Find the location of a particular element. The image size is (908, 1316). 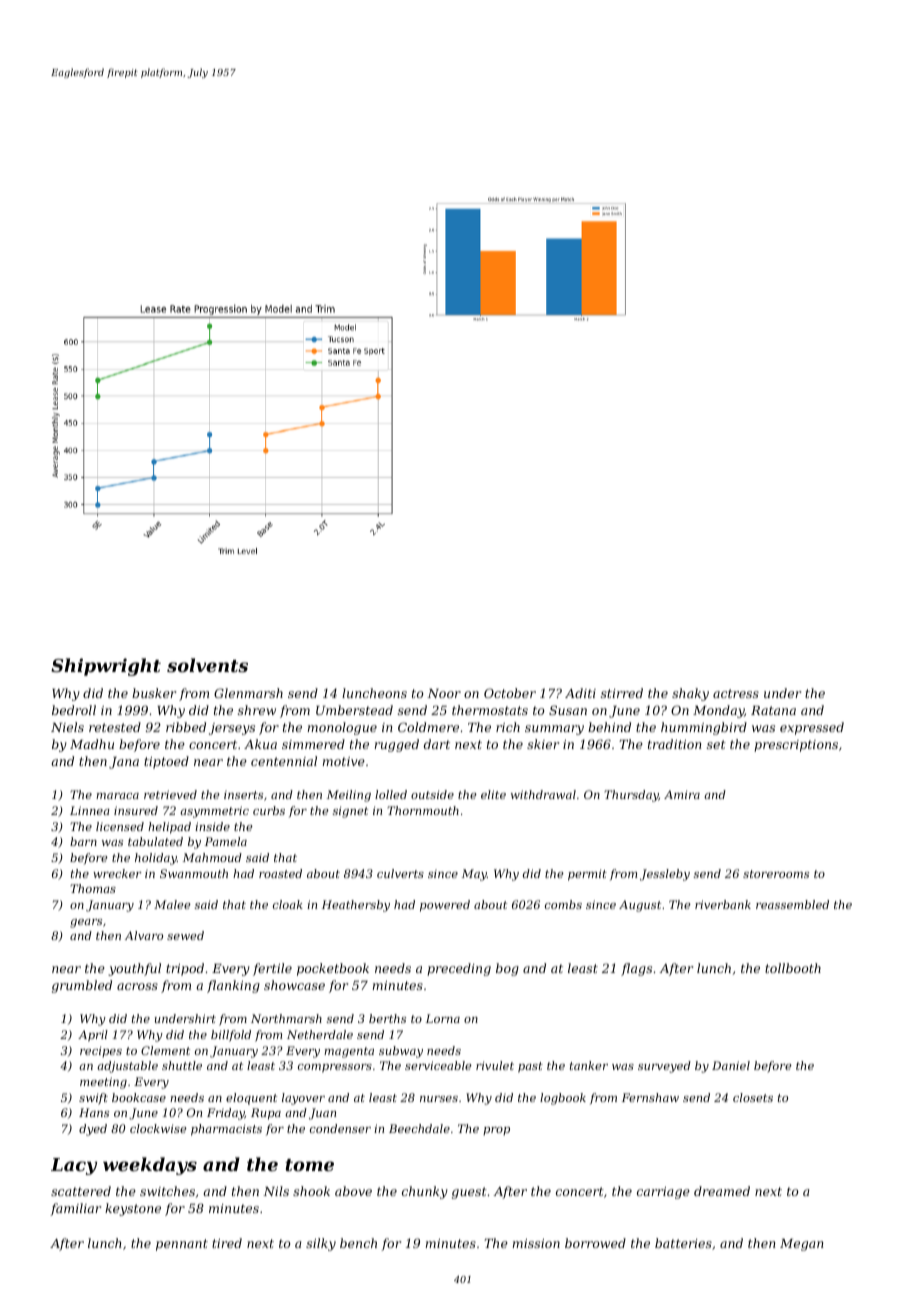

compressors is located at coordinates (335, 1068).
